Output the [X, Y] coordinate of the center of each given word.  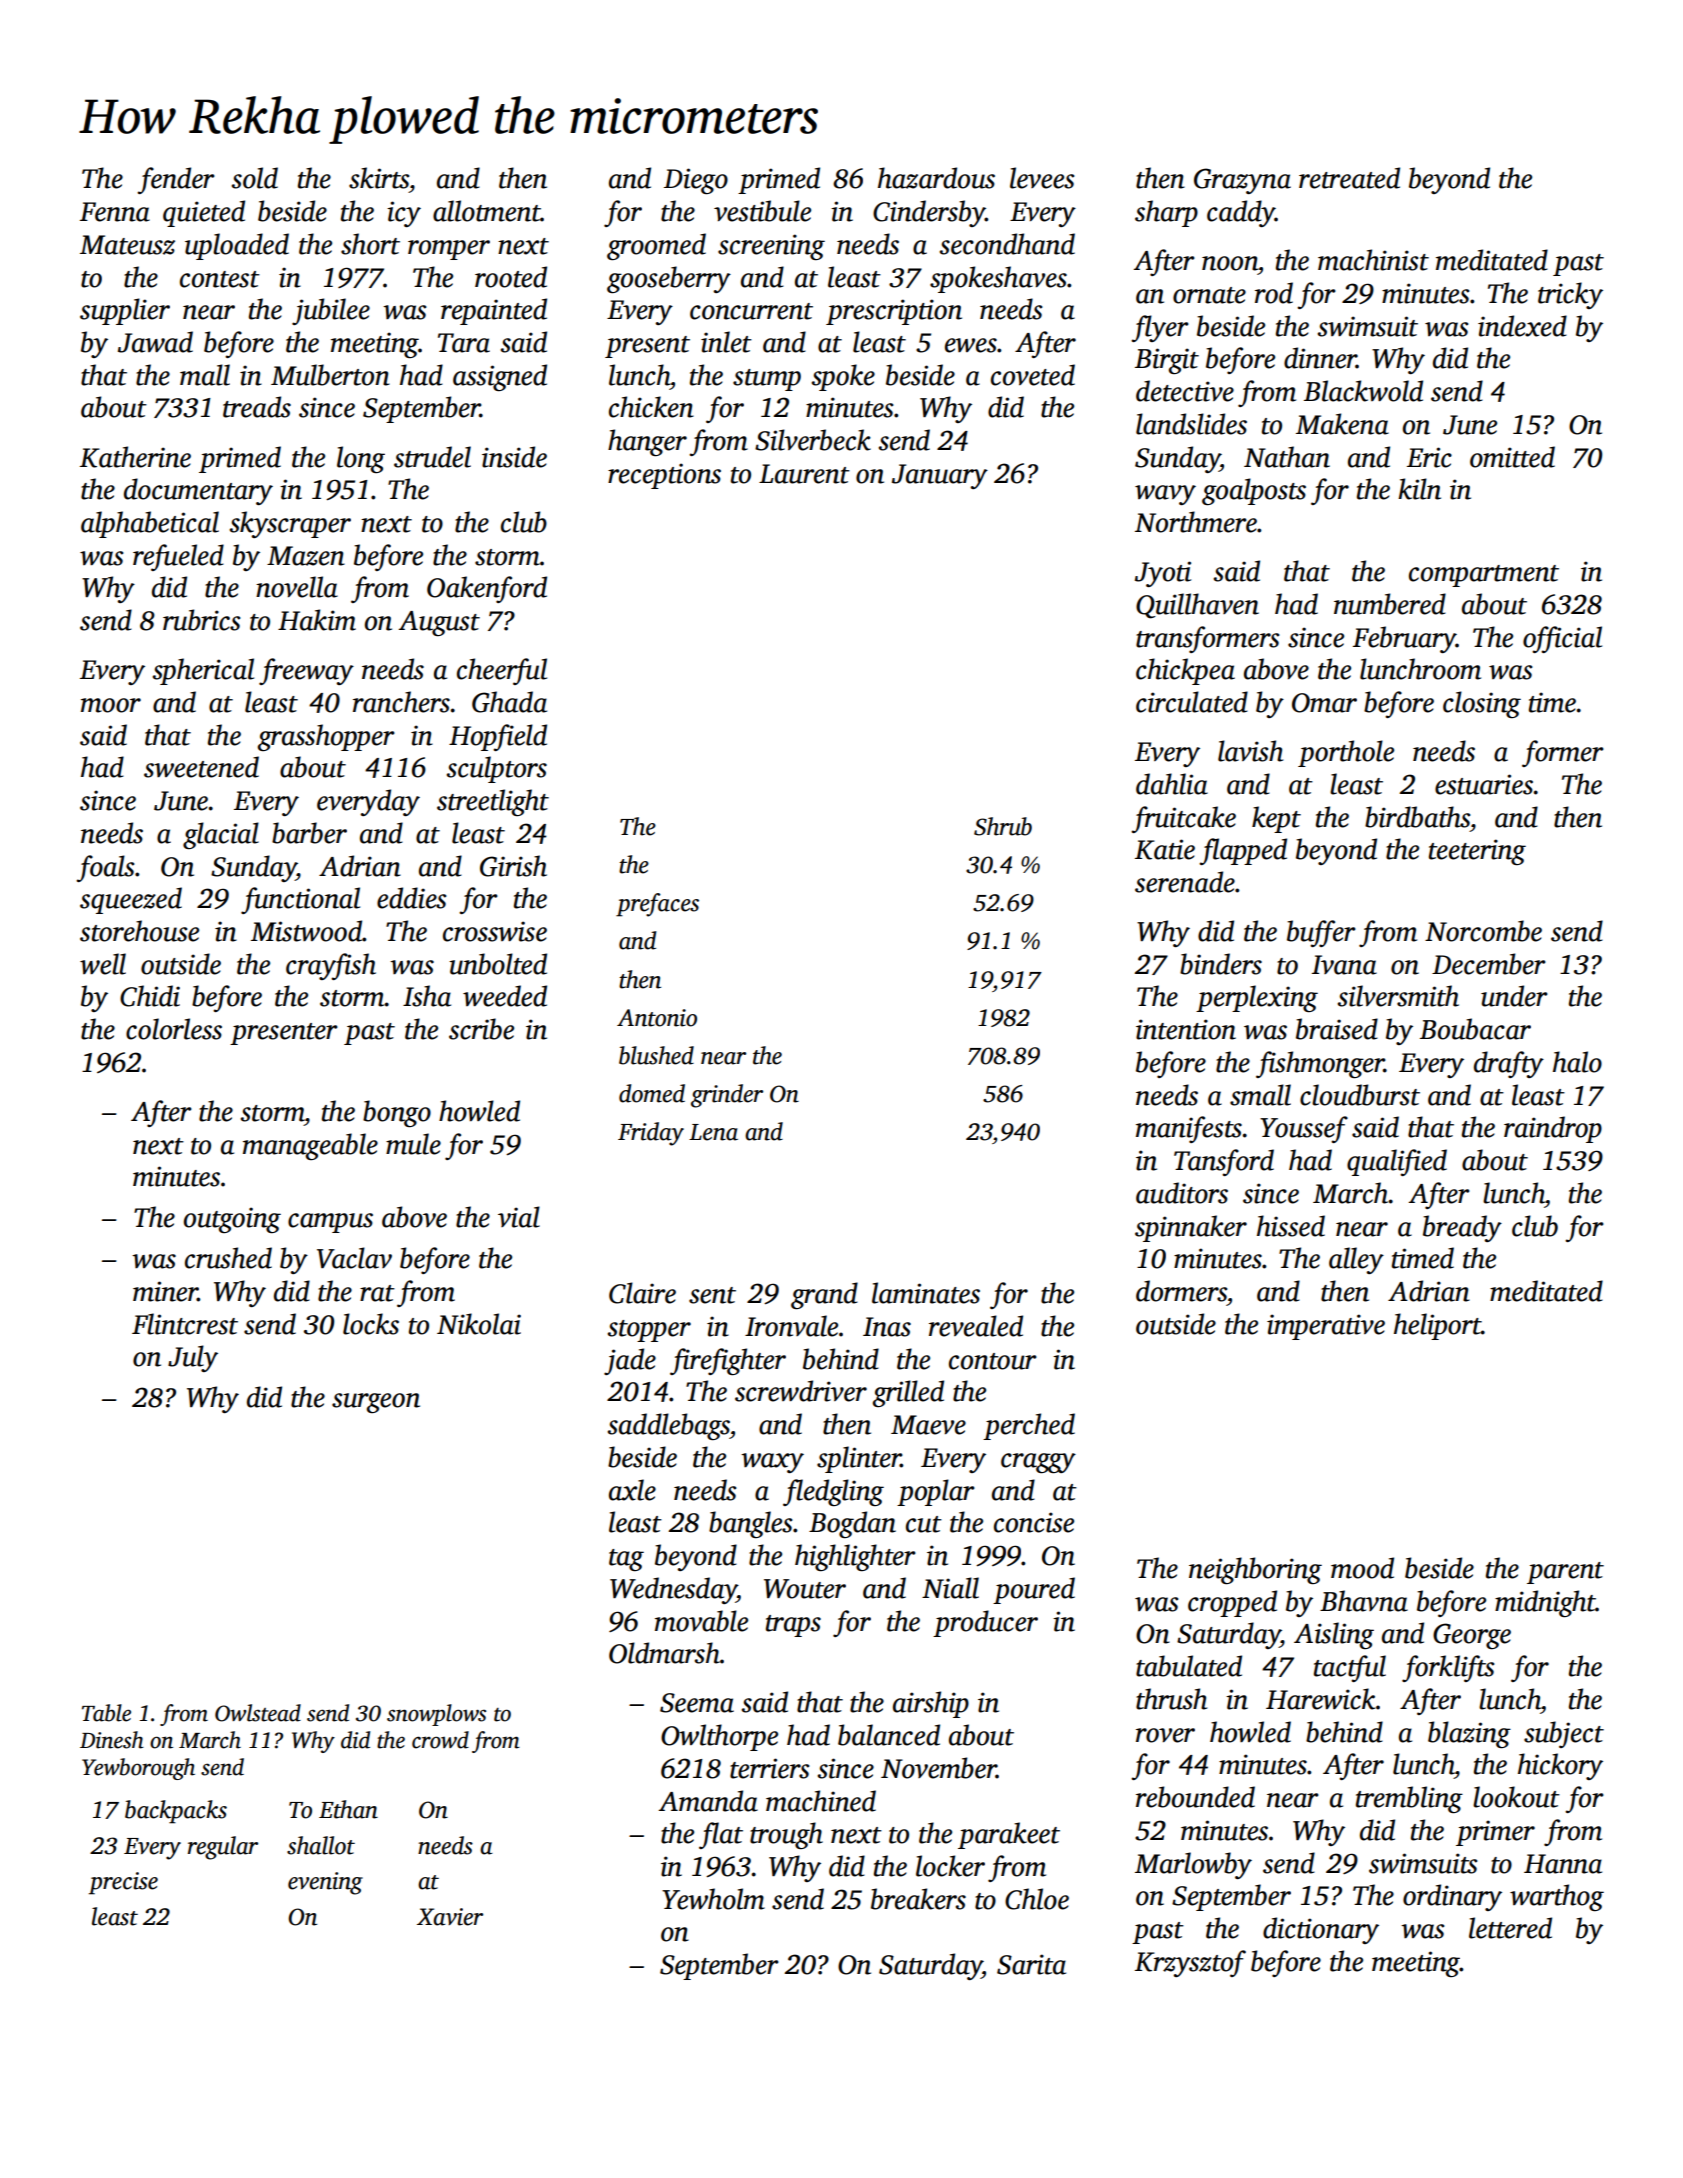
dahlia [1172, 784]
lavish [1250, 751]
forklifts [1448, 1668]
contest [220, 279]
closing [1482, 704]
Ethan [348, 1809]
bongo [397, 1113]
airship [931, 1704]
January [940, 476]
